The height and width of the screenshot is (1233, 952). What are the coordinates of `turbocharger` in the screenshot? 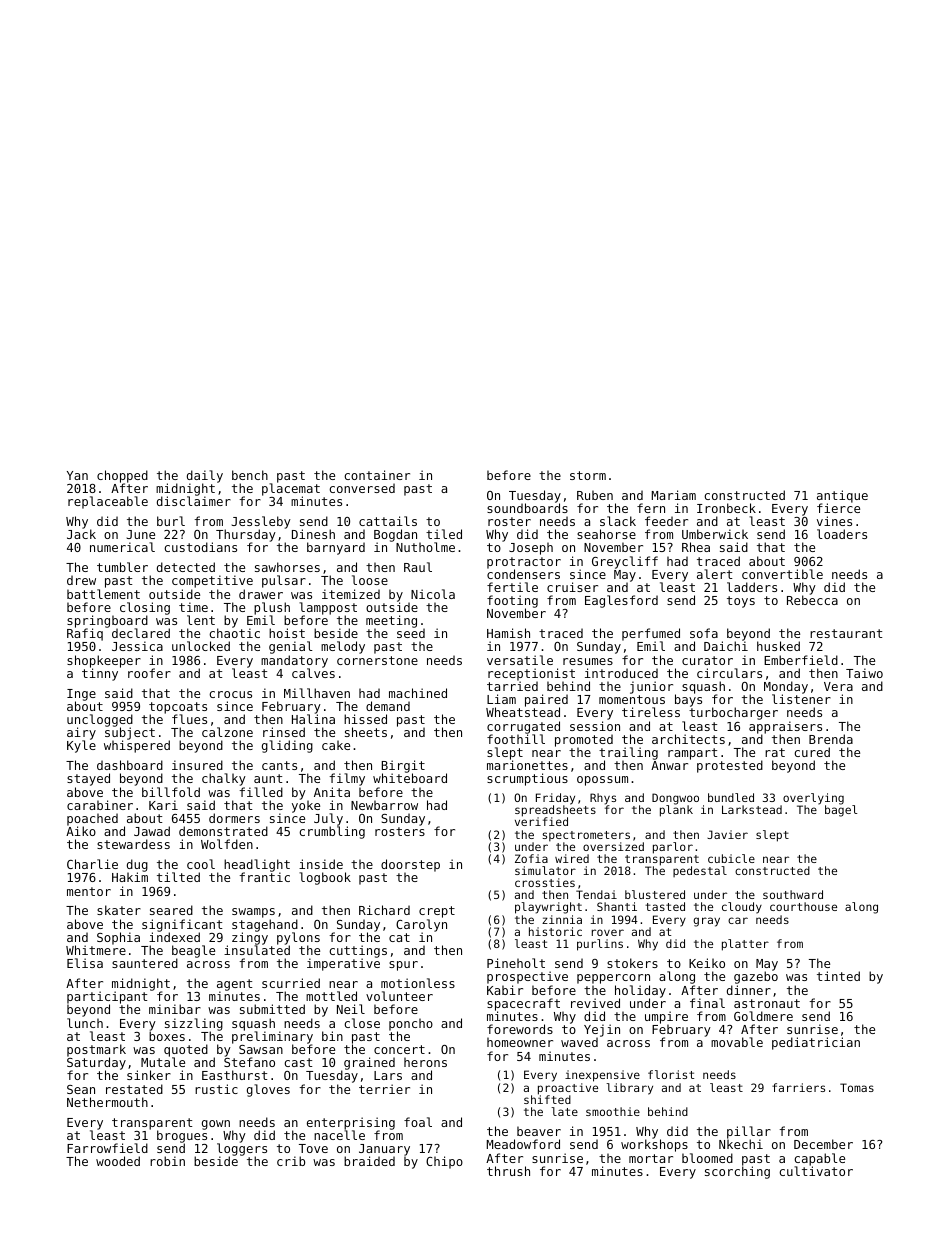 It's located at (733, 714).
